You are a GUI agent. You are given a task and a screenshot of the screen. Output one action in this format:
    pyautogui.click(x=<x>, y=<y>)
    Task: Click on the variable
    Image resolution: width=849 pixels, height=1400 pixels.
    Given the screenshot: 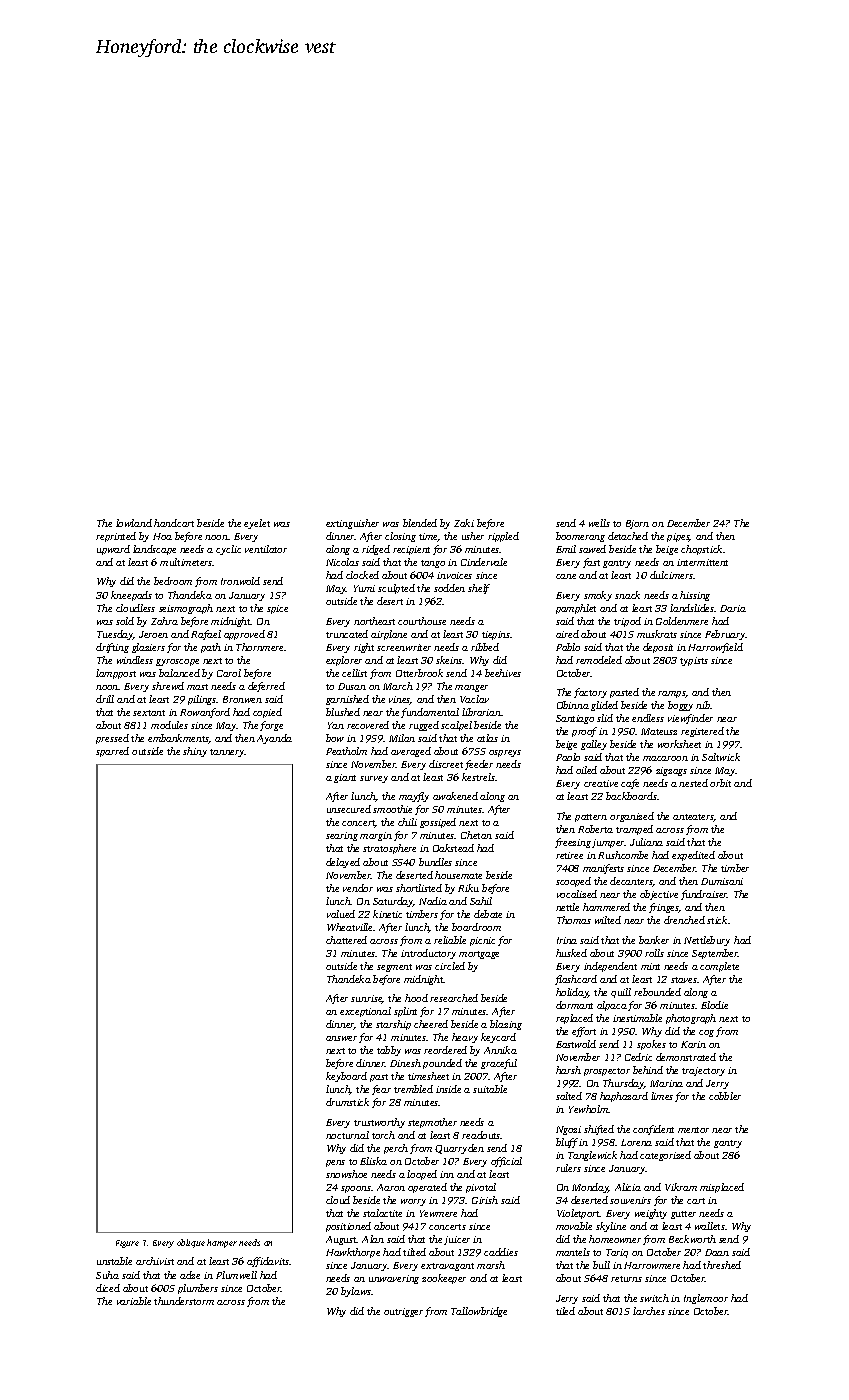 What is the action you would take?
    pyautogui.click(x=134, y=1301)
